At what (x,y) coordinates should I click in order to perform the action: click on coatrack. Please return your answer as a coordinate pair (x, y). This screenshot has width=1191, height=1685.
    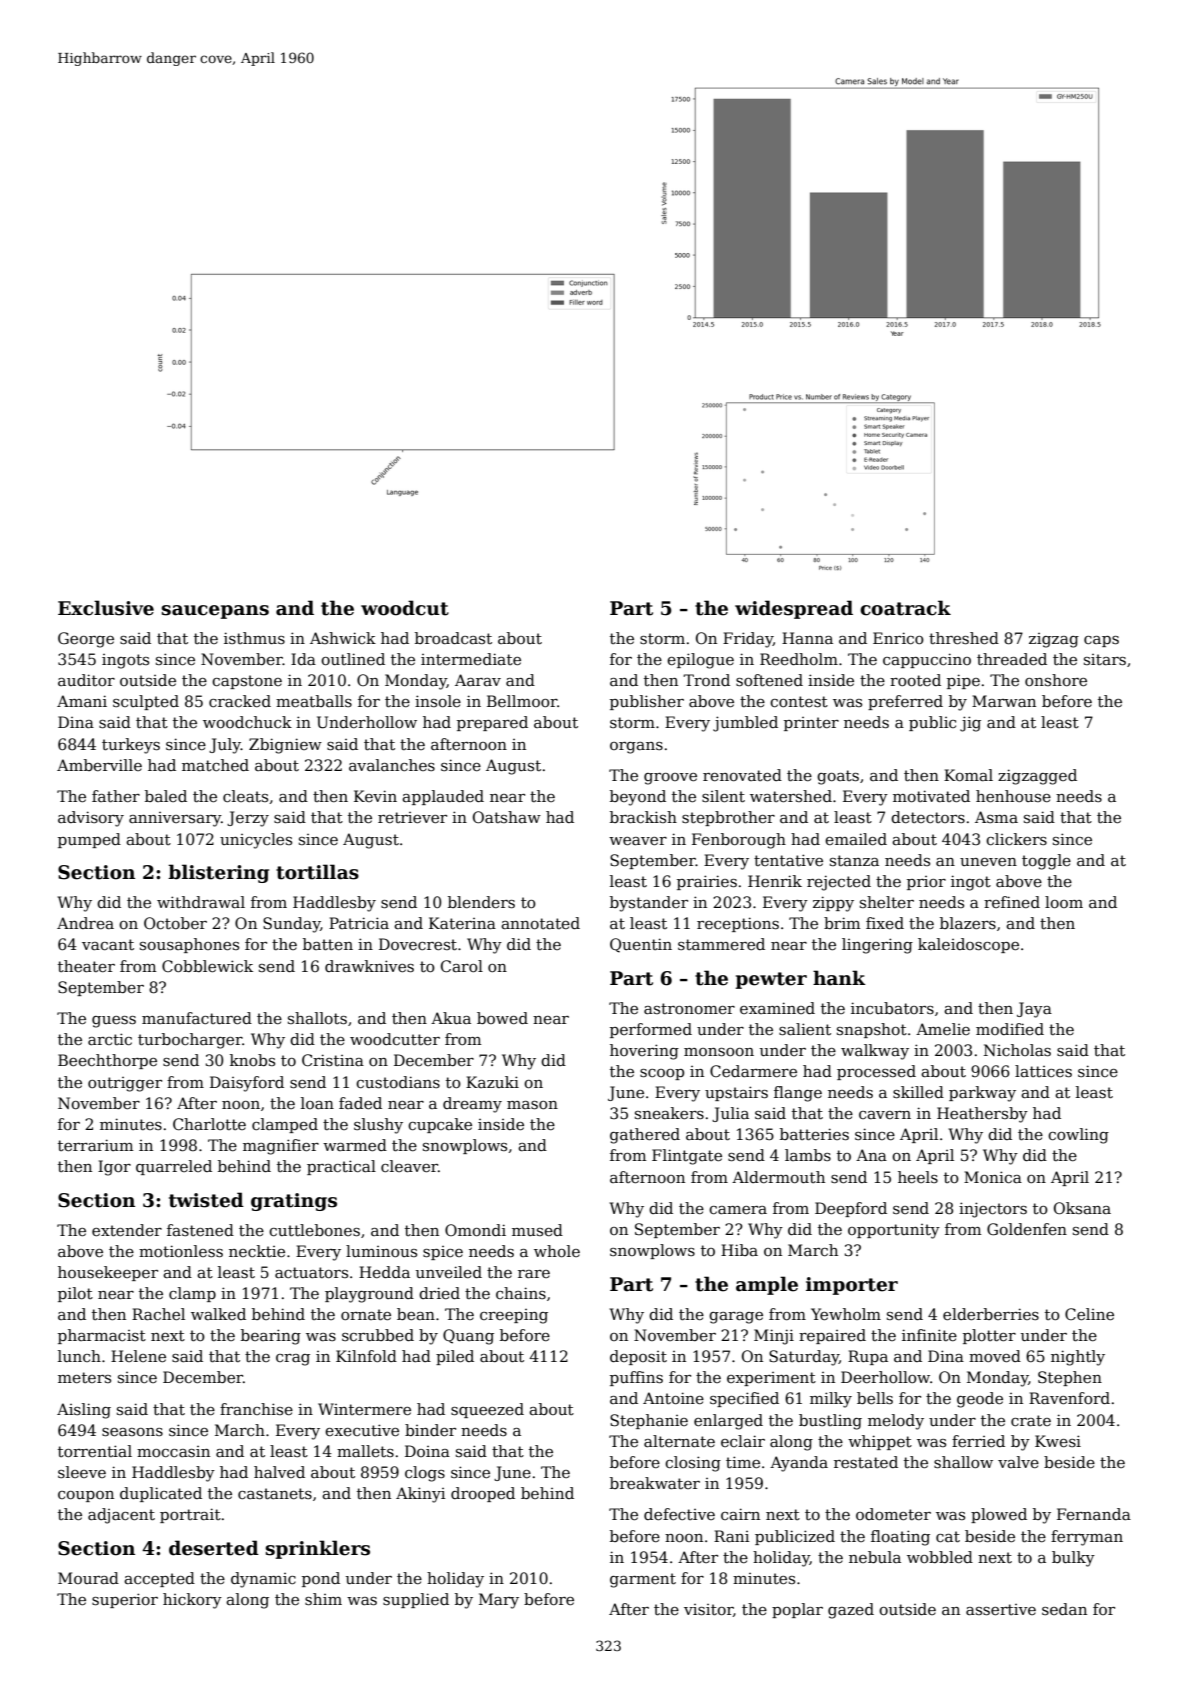
    Looking at the image, I should click on (905, 608).
